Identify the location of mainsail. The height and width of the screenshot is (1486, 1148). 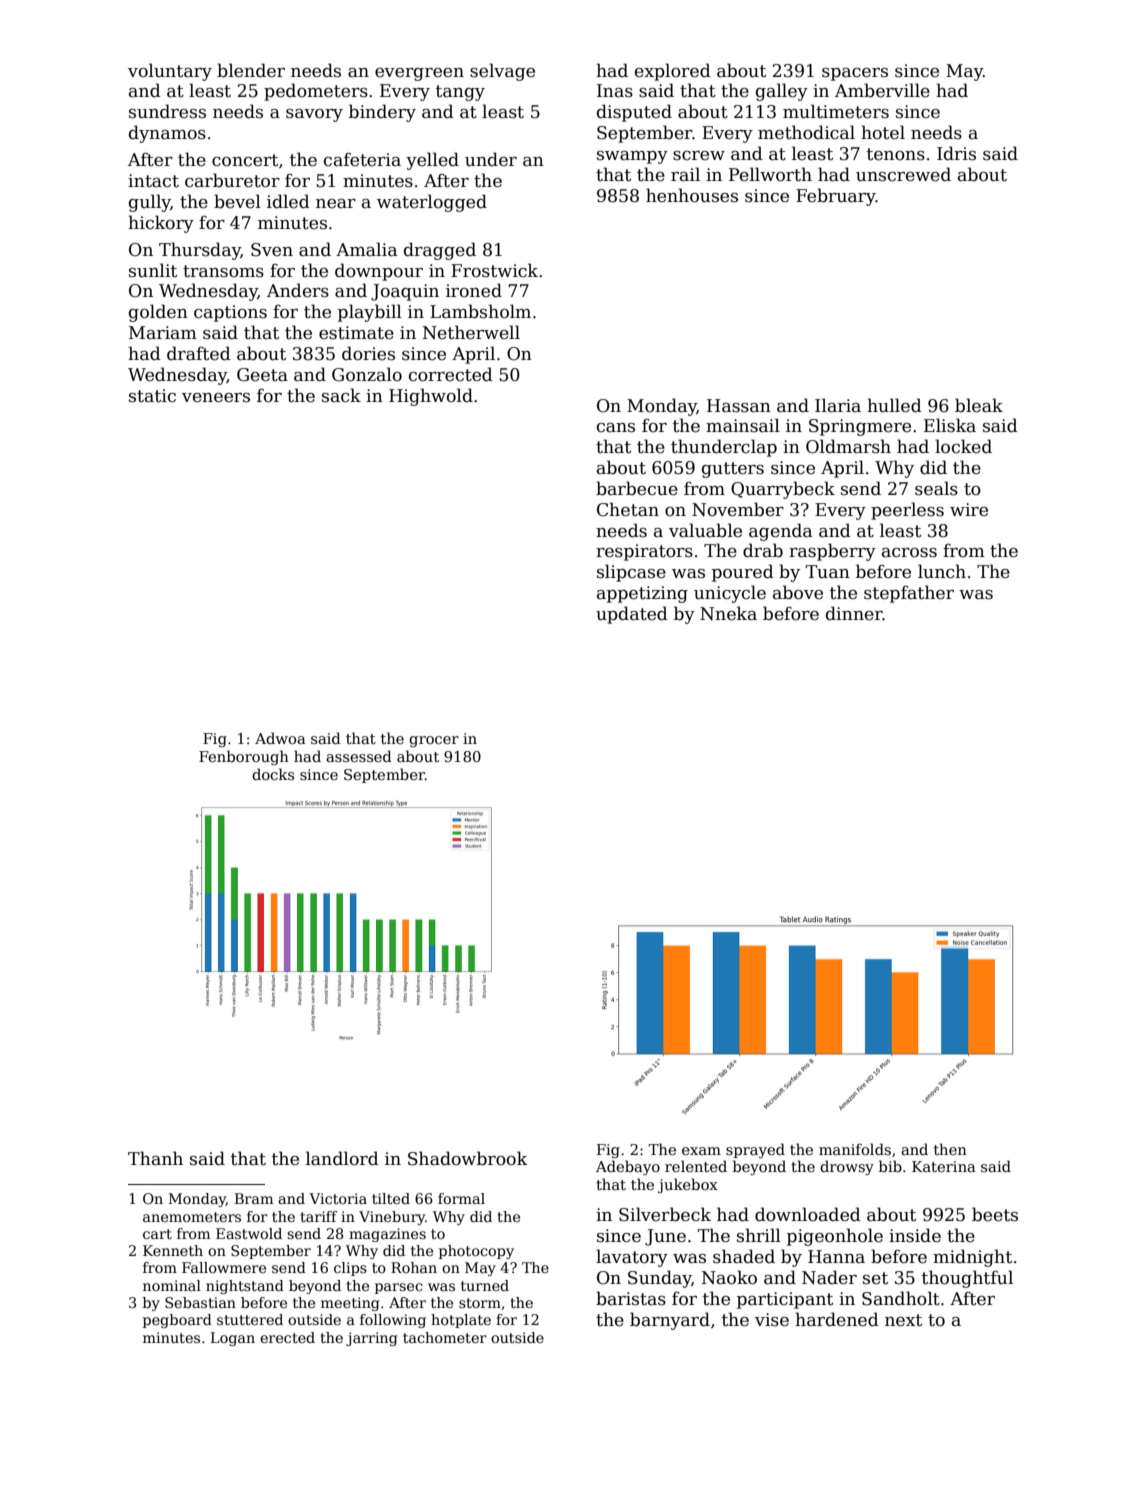
(743, 425).
